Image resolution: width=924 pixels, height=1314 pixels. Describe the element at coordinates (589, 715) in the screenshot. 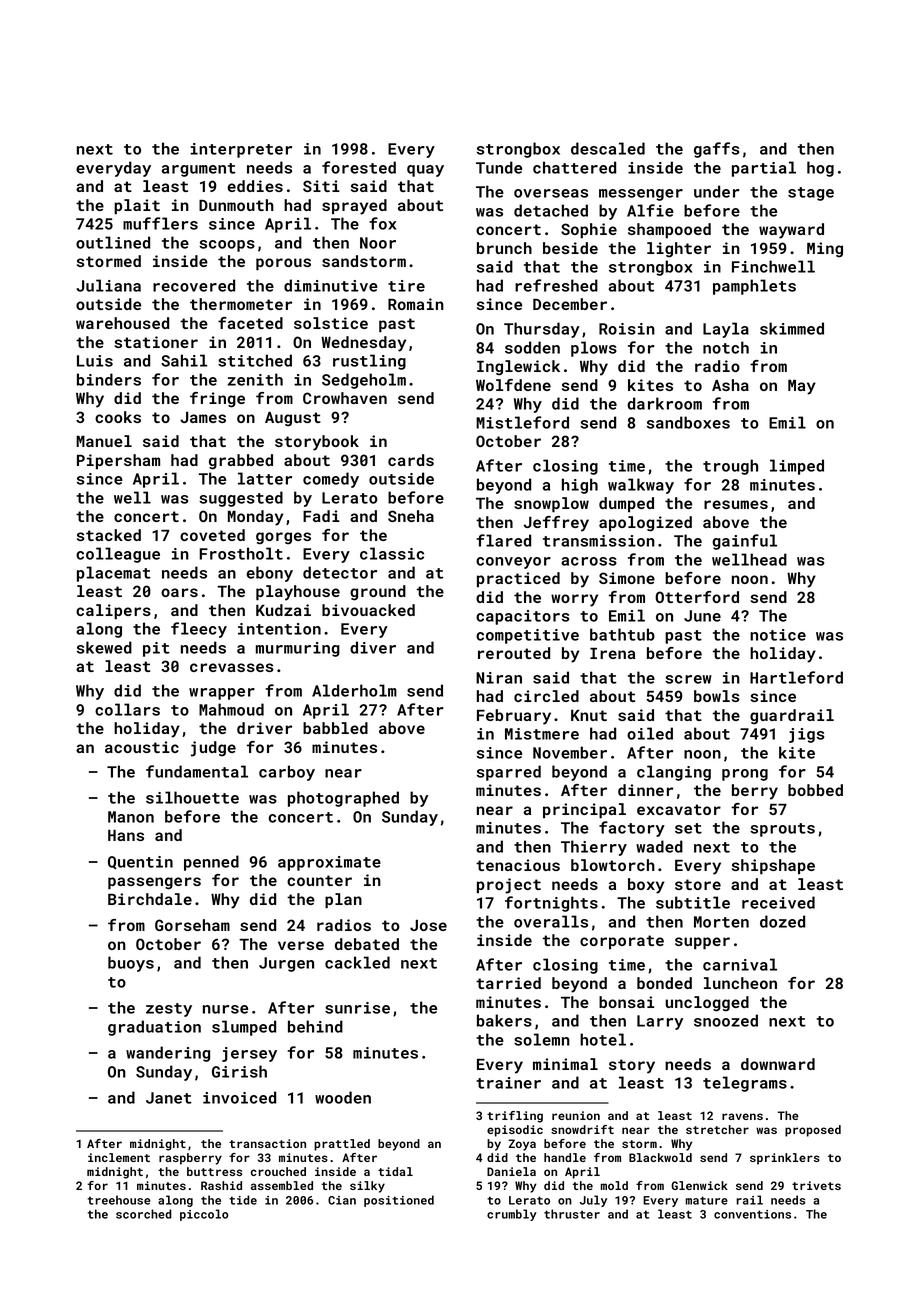

I see `Knut` at that location.
